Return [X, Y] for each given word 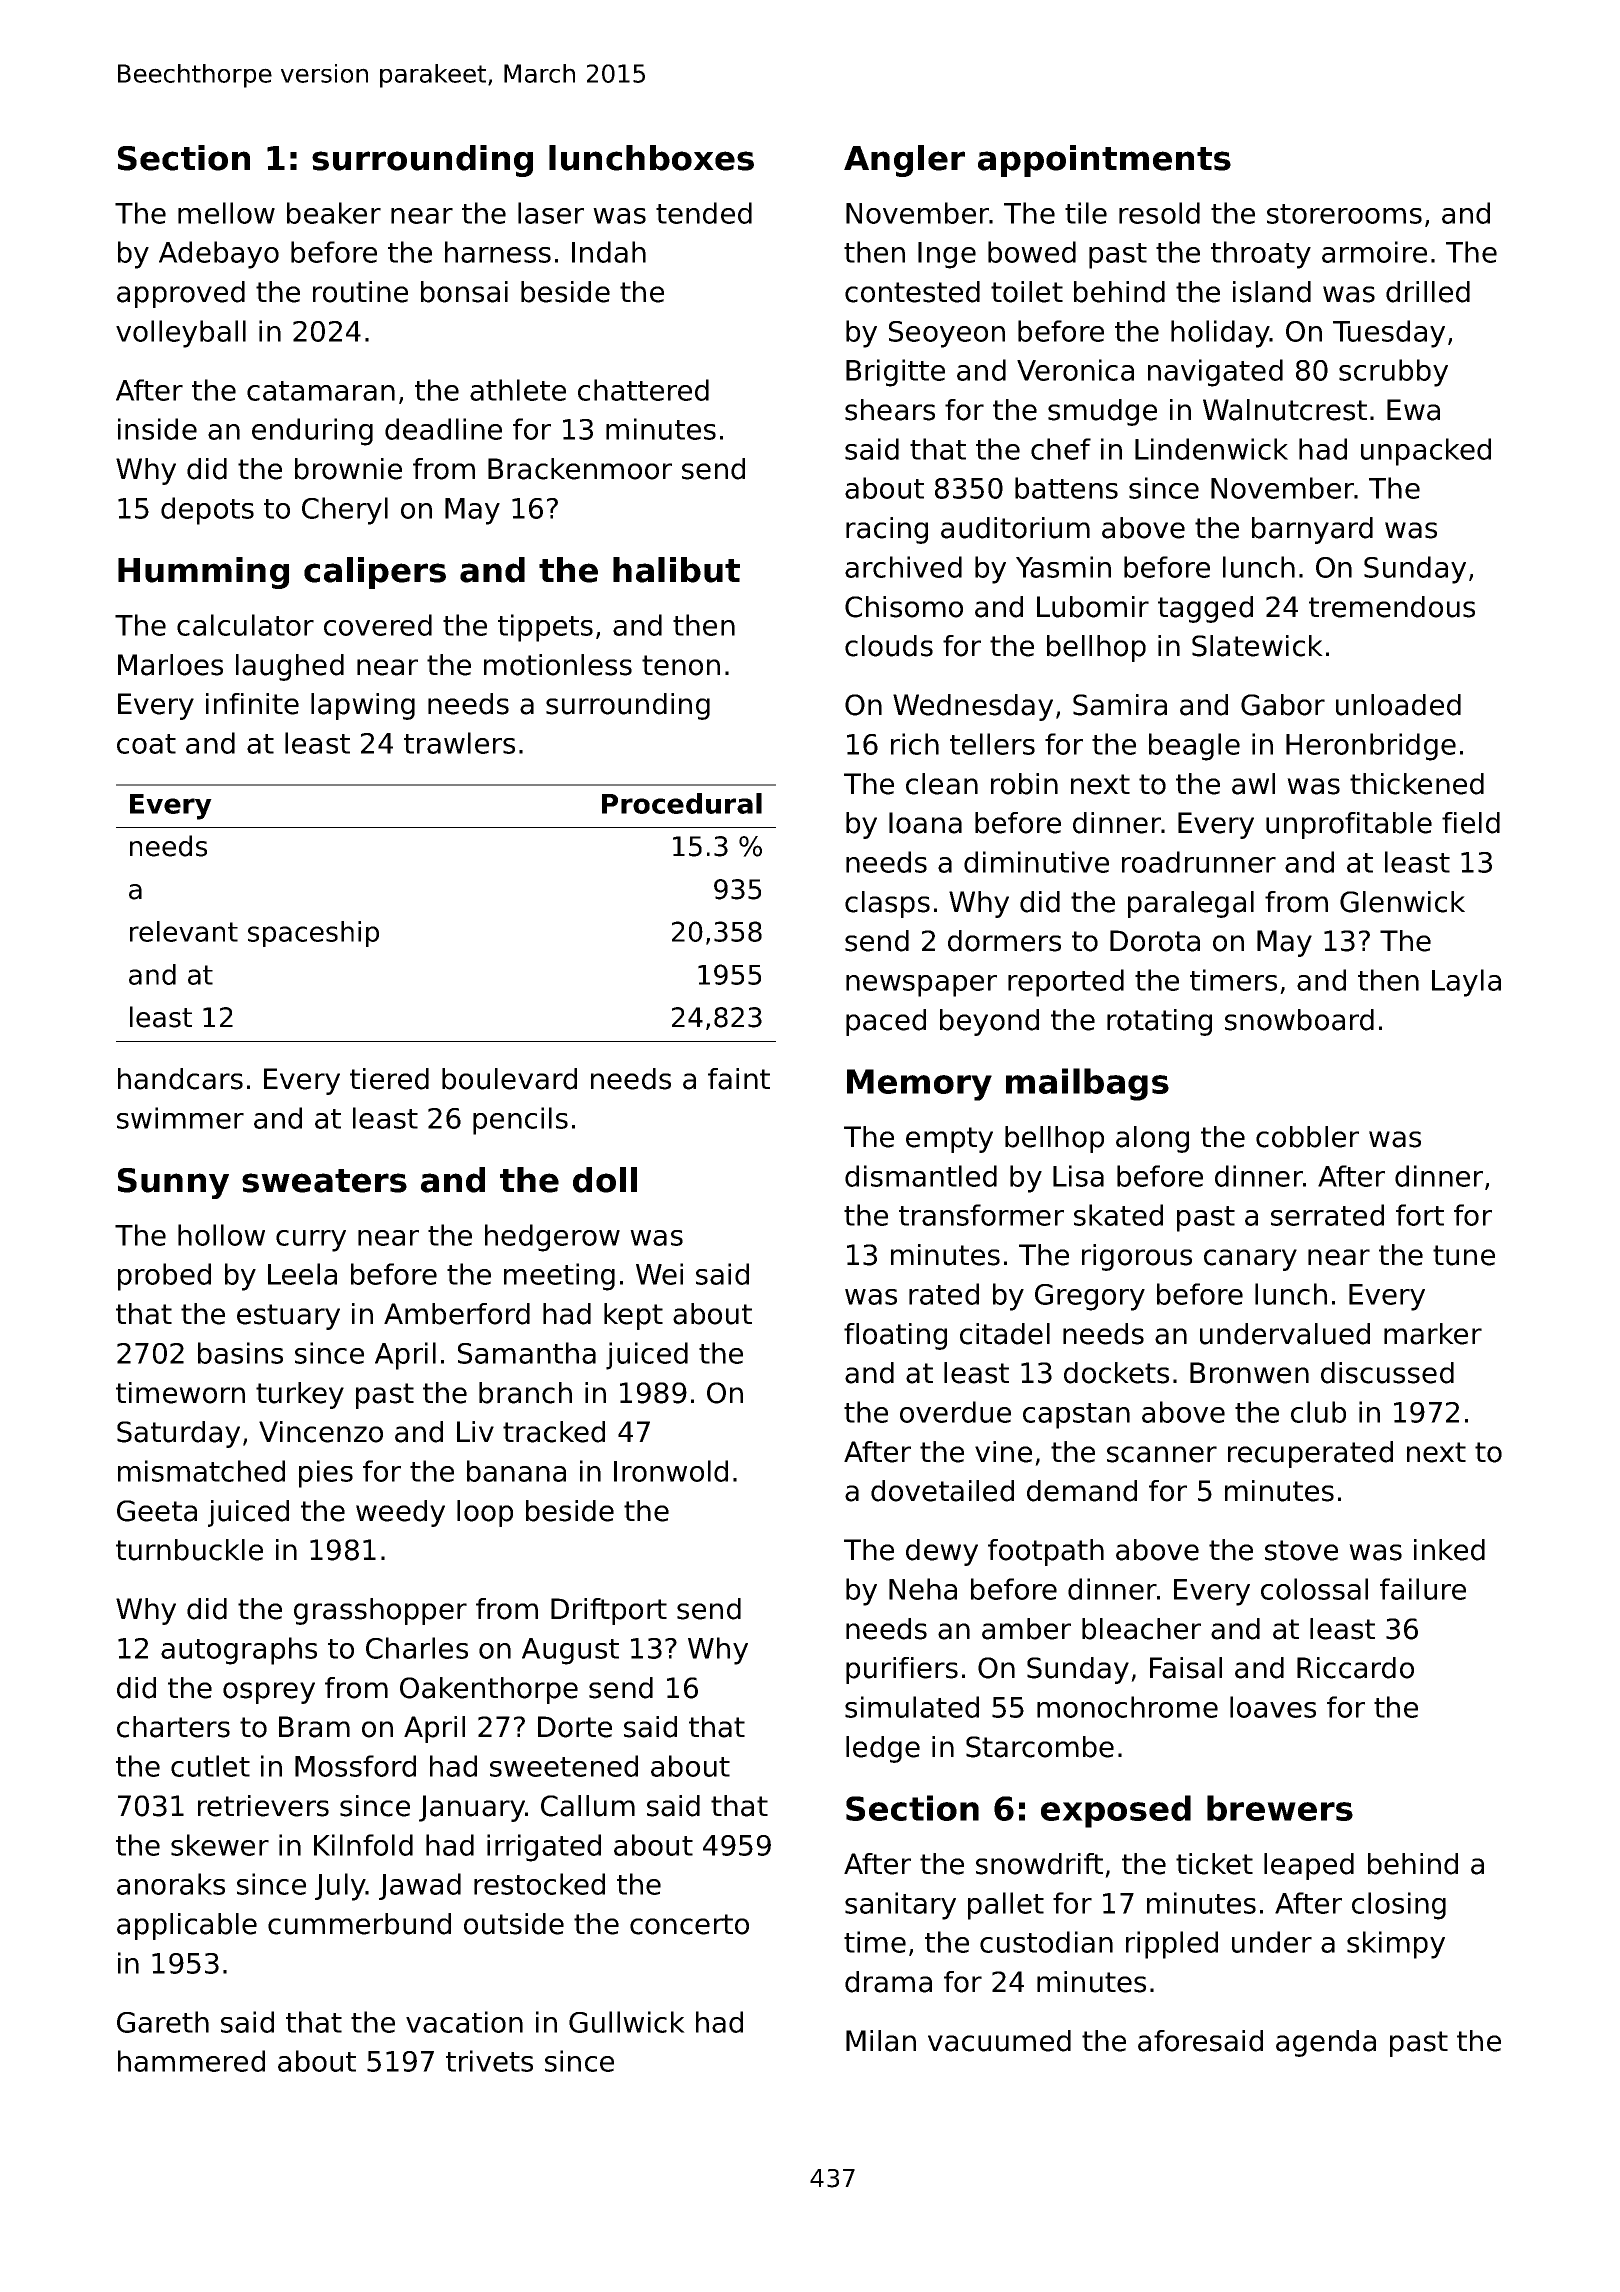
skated [1118, 1215]
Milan [881, 2041]
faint [739, 1079]
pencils [520, 1121]
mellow [226, 213]
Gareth [163, 2022]
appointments [1104, 161]
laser [551, 213]
